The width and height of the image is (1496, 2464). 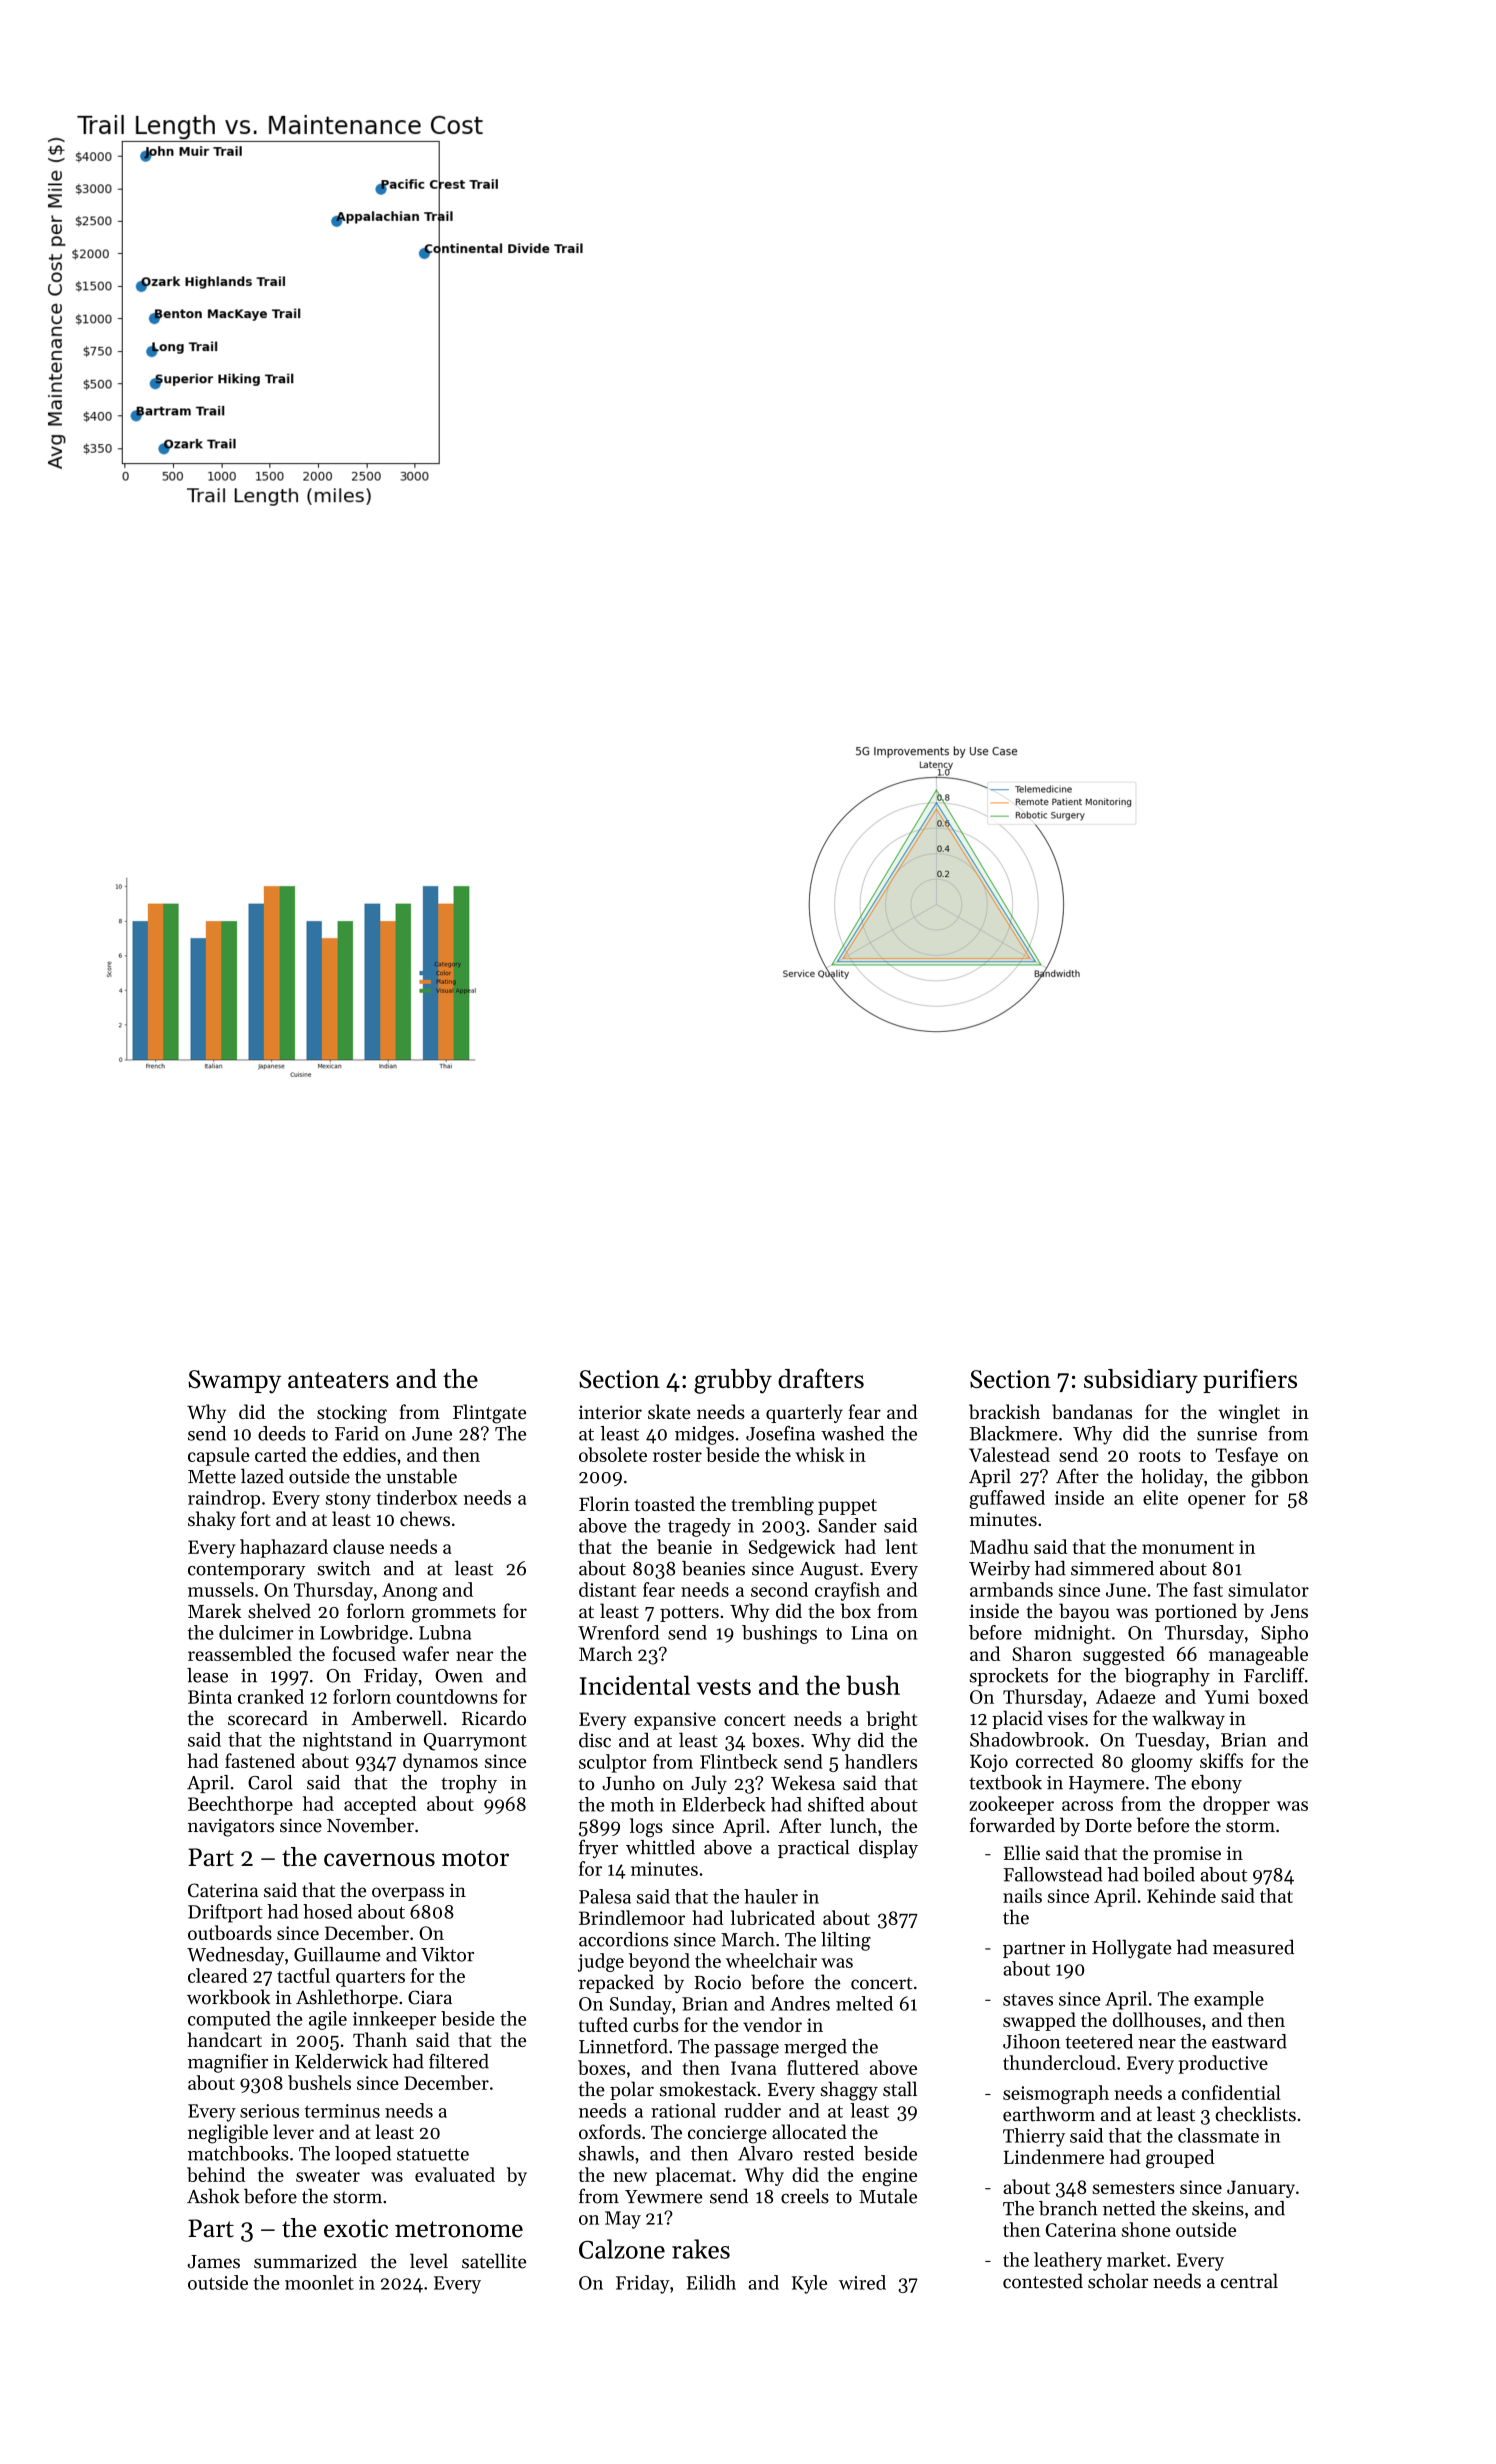 I want to click on overpass, so click(x=408, y=1894).
